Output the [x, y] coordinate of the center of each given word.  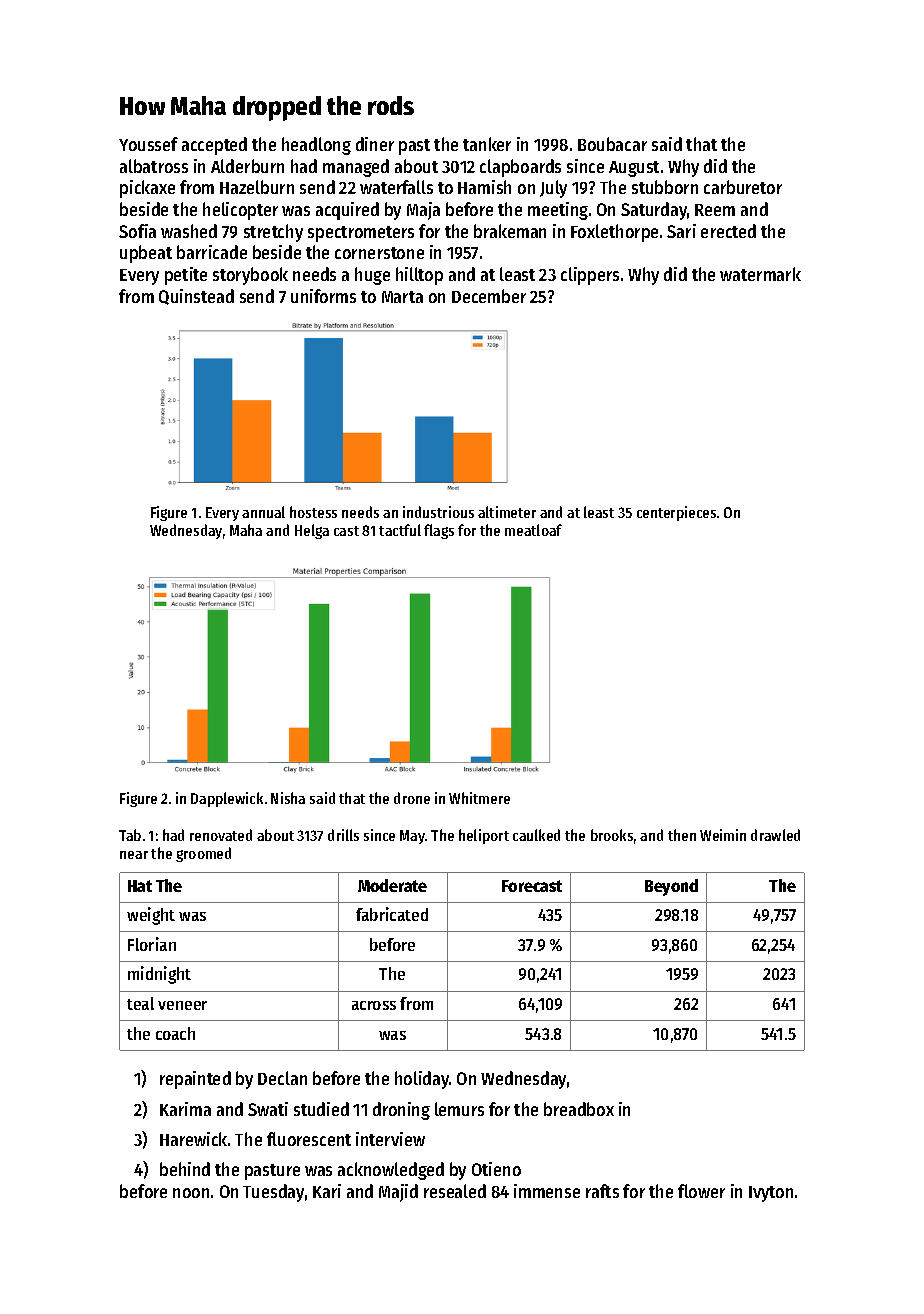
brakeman [510, 231]
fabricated [392, 914]
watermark [760, 274]
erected [728, 231]
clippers [590, 276]
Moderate [392, 885]
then [682, 835]
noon [191, 1193]
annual [263, 512]
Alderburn [247, 166]
